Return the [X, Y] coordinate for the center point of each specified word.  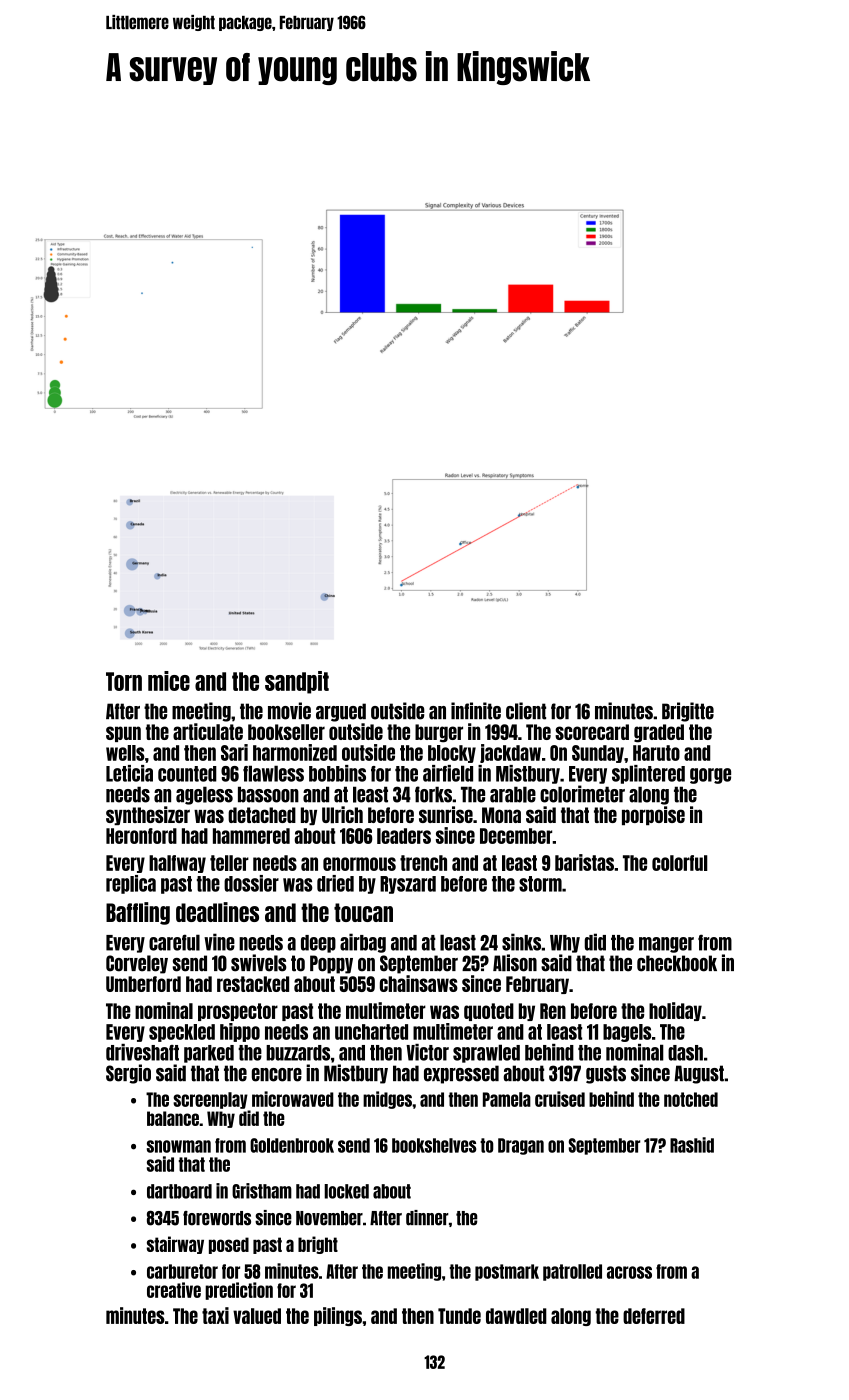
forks [433, 794]
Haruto [656, 753]
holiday [675, 1011]
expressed [461, 1074]
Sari [234, 752]
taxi [215, 1315]
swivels [259, 963]
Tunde [459, 1316]
